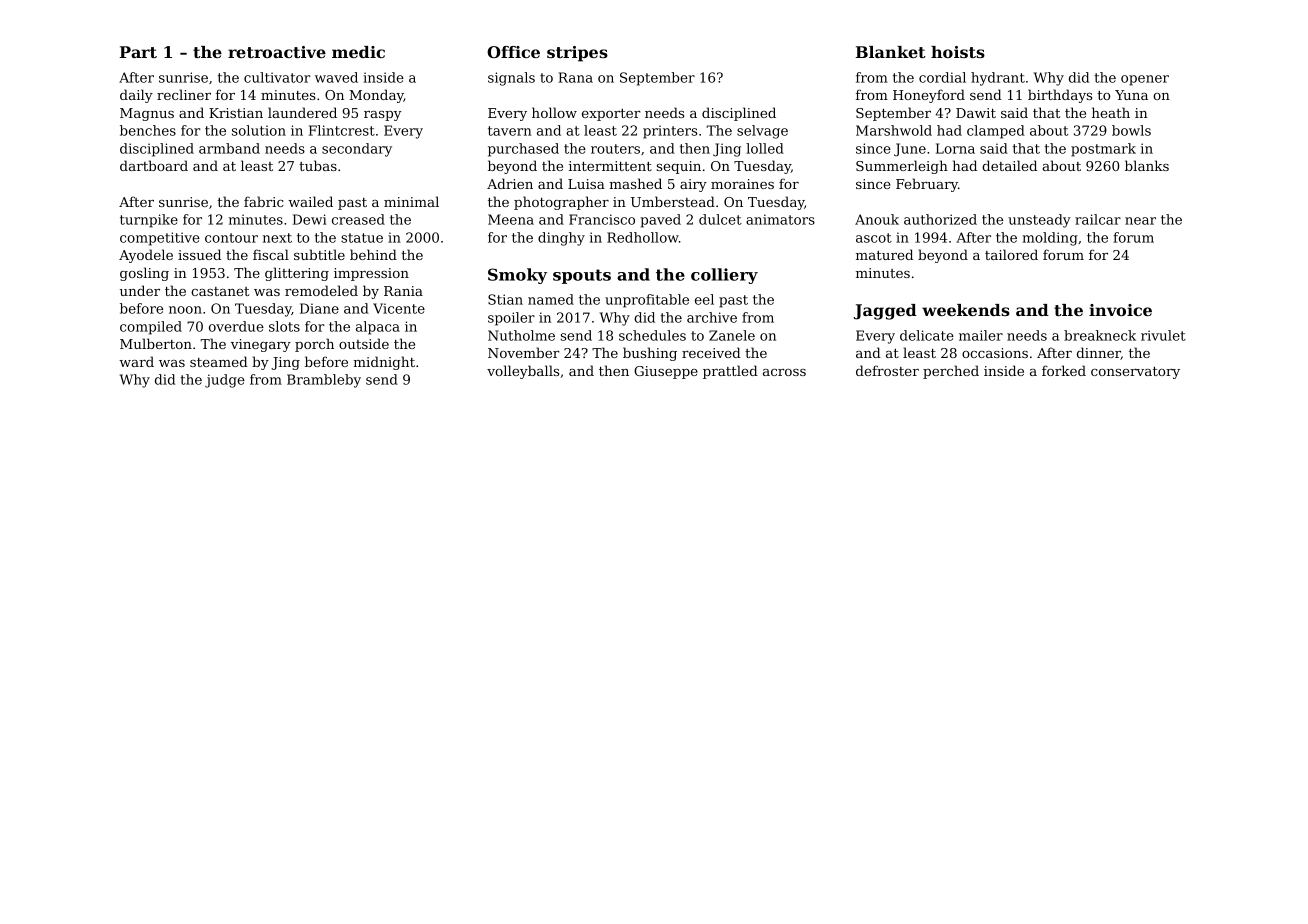 This screenshot has width=1308, height=924. I want to click on Honeyford, so click(929, 96).
